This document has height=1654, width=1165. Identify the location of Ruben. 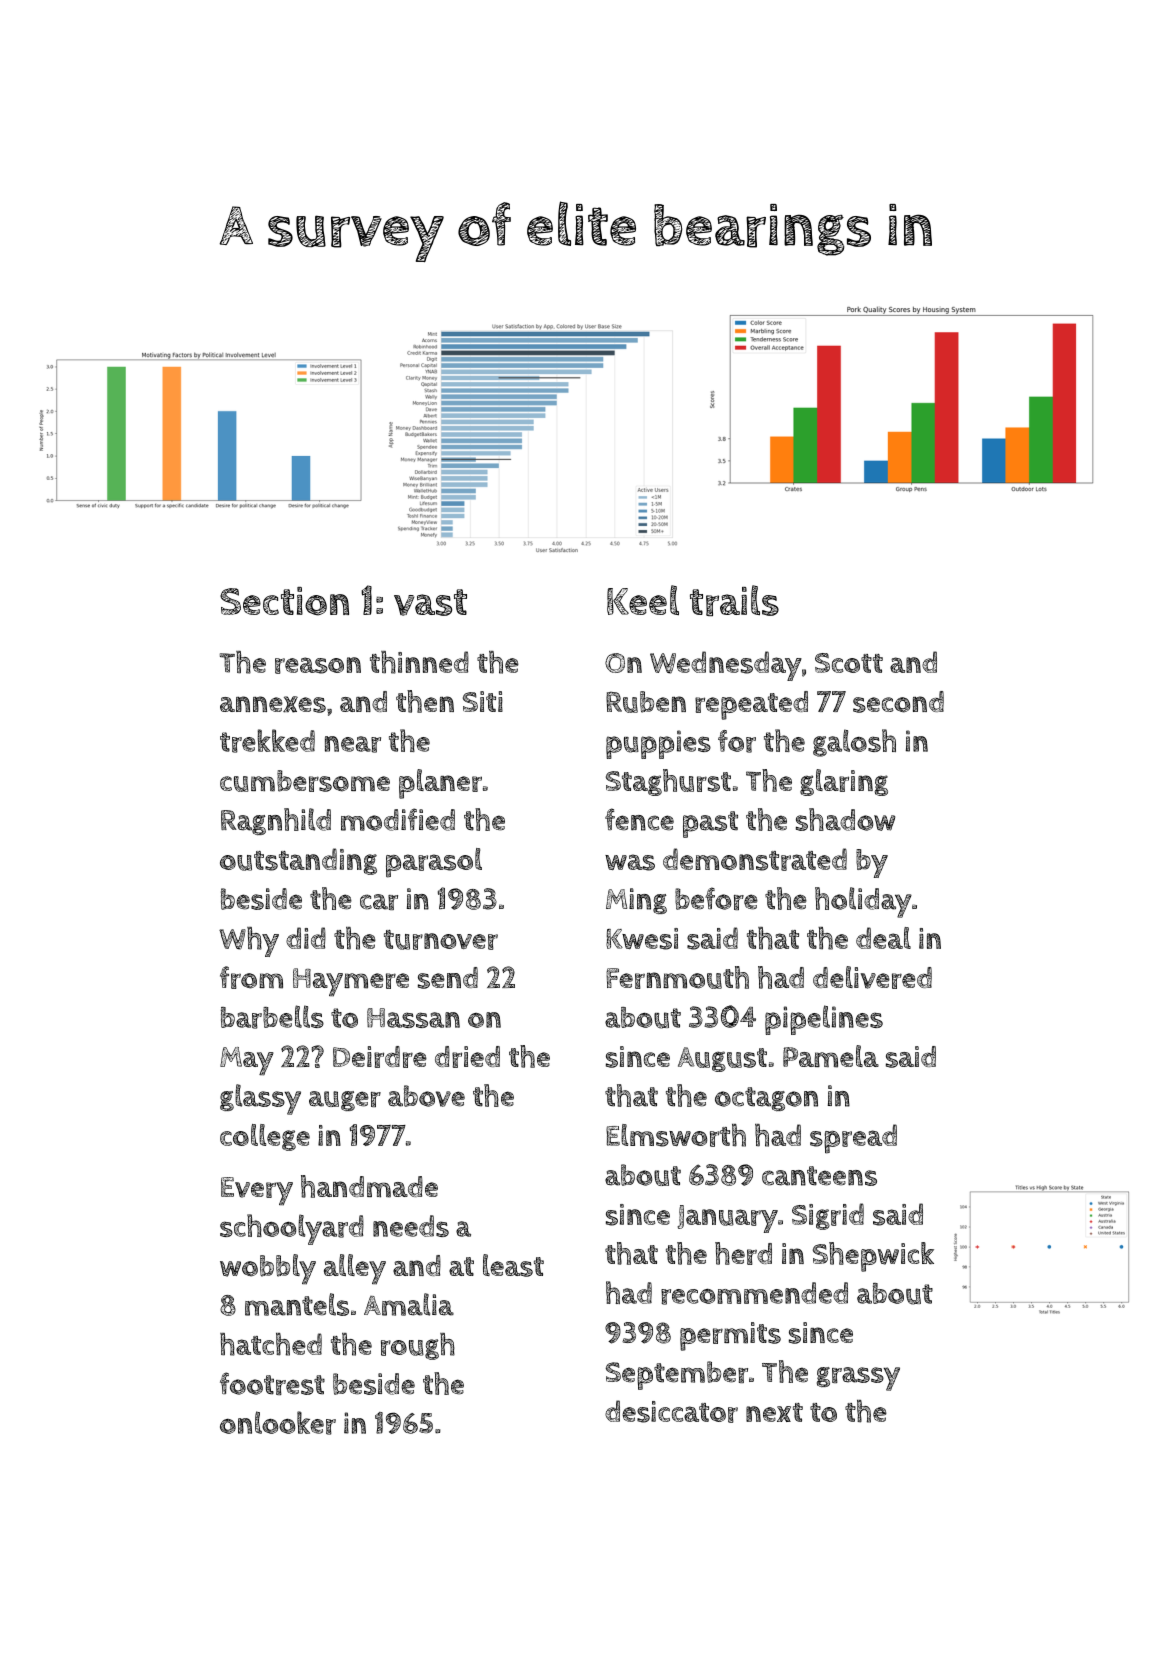
(646, 702).
